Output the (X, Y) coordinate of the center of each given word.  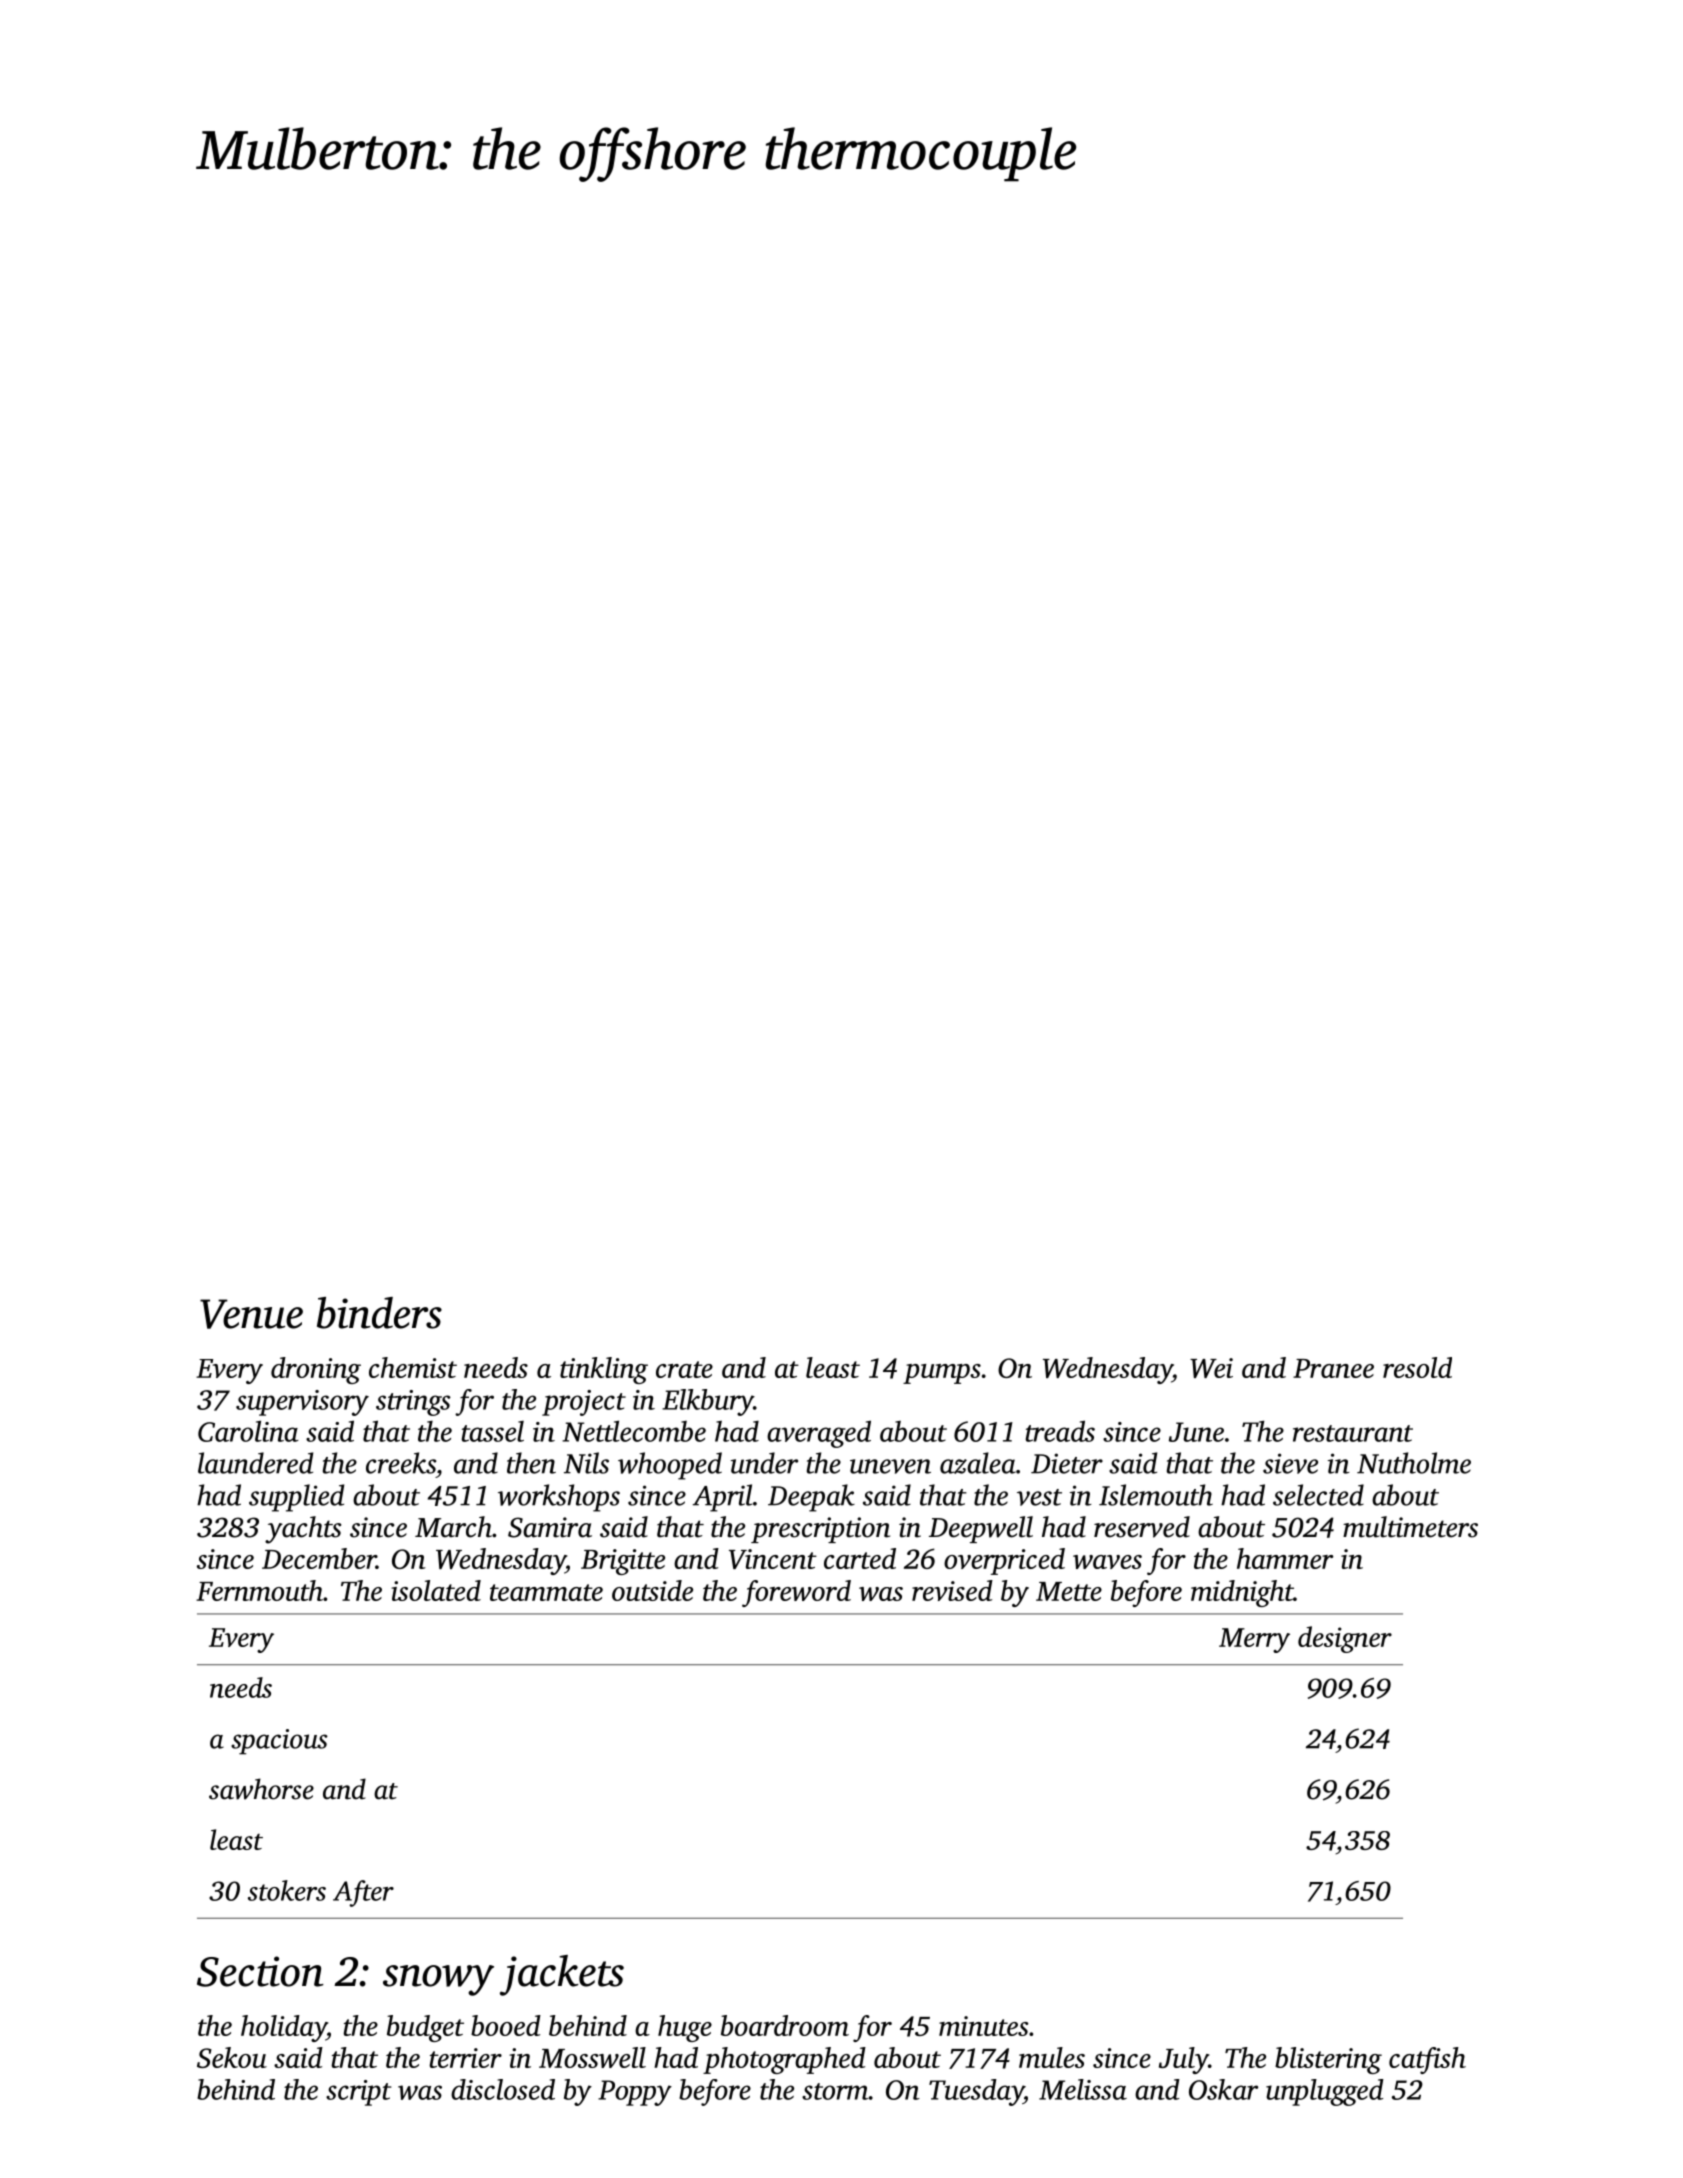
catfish (1427, 2060)
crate (684, 1369)
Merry (1254, 1640)
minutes (984, 2026)
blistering (1328, 2060)
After (363, 1893)
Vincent (773, 1559)
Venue (251, 1314)
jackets (562, 1975)
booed (506, 2025)
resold (1417, 1367)
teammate (546, 1592)
